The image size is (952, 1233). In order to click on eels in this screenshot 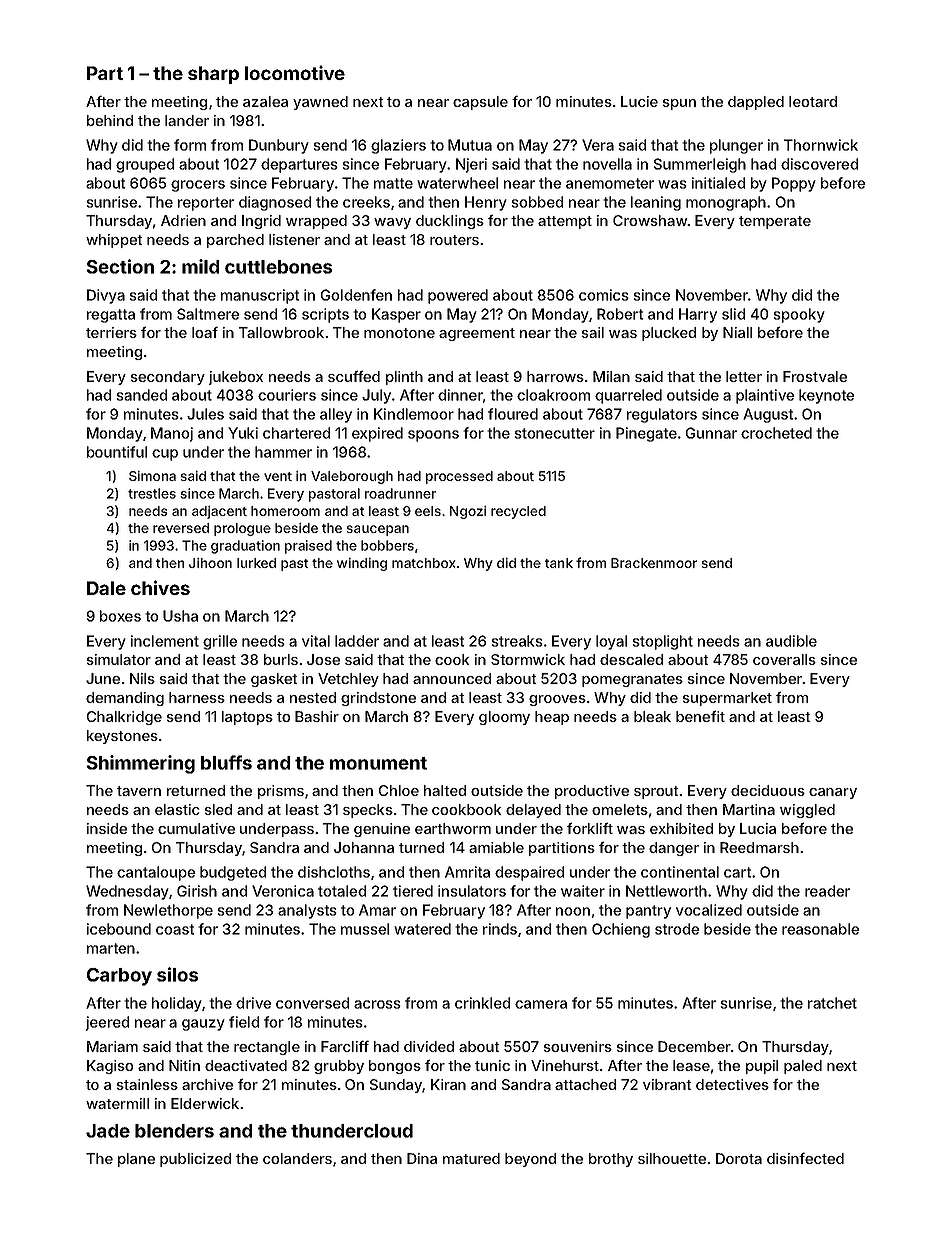, I will do `click(428, 511)`.
